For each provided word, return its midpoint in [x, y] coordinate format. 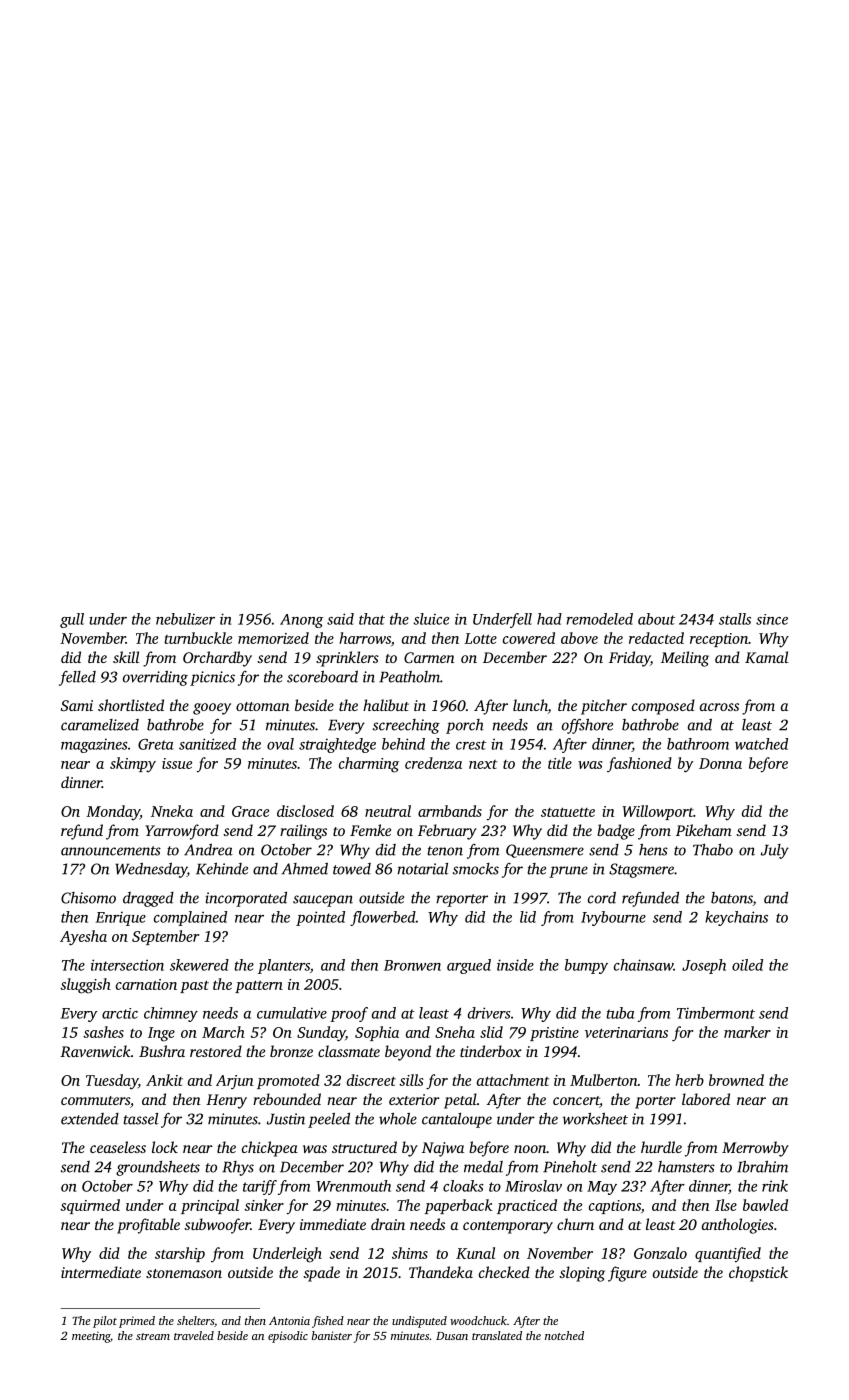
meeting [91, 1337]
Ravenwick [95, 1051]
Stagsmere [641, 870]
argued [469, 966]
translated [497, 1335]
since [772, 619]
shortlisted [131, 705]
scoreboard [322, 677]
